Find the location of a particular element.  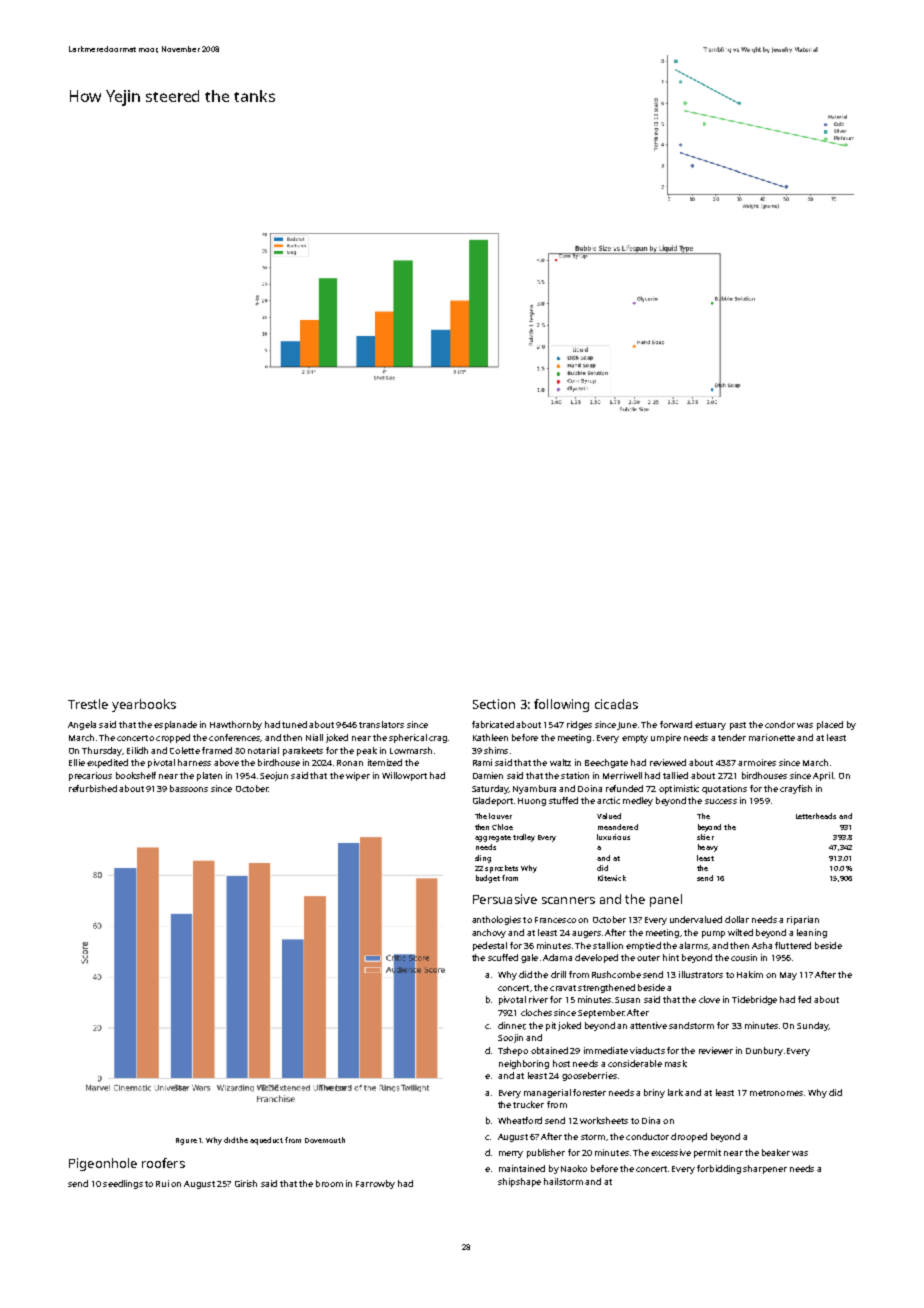

cicadas is located at coordinates (616, 704).
